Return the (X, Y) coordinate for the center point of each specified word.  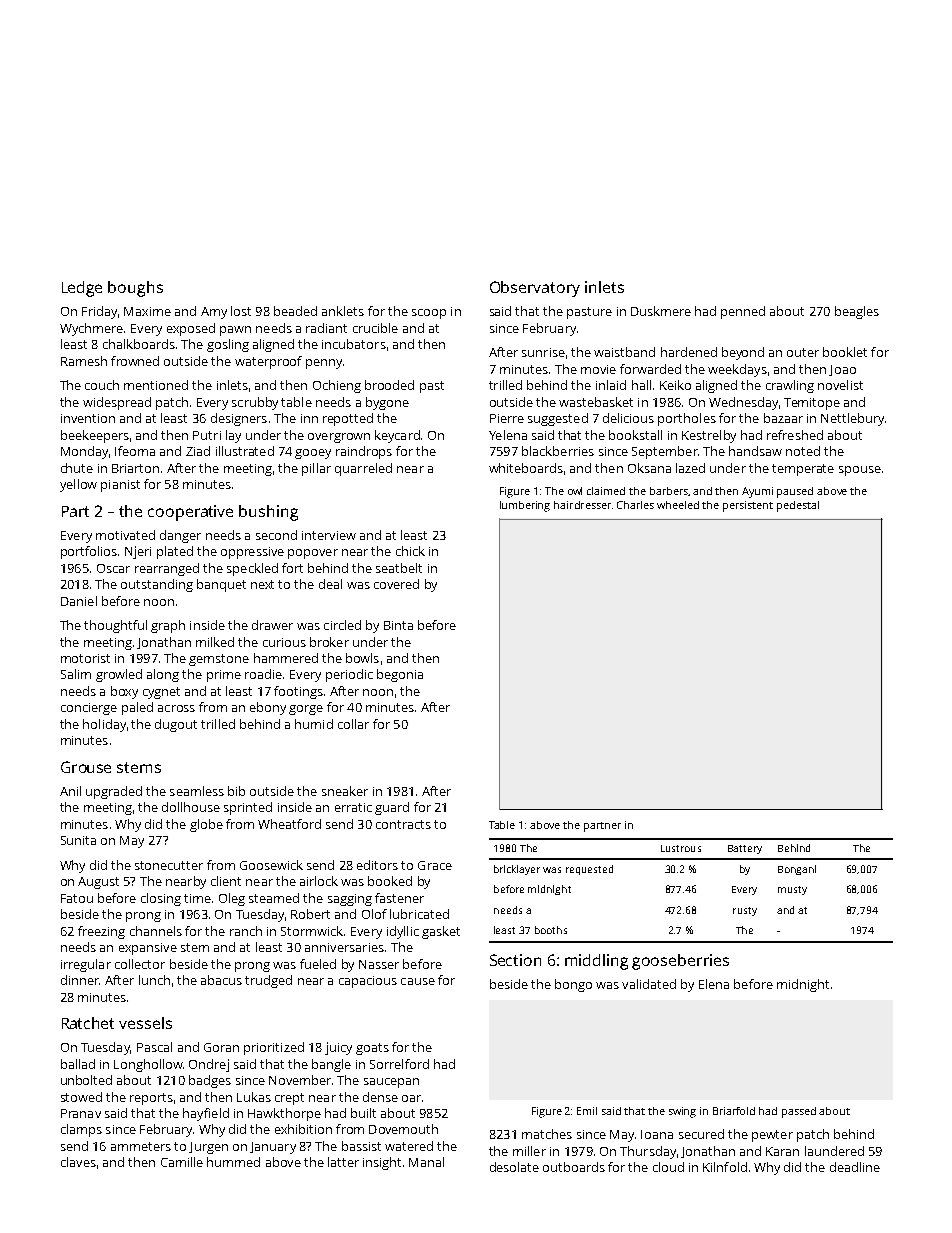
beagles (857, 312)
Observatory (535, 289)
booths (551, 930)
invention (88, 418)
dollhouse (191, 807)
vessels (145, 1023)
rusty (745, 911)
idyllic (403, 932)
